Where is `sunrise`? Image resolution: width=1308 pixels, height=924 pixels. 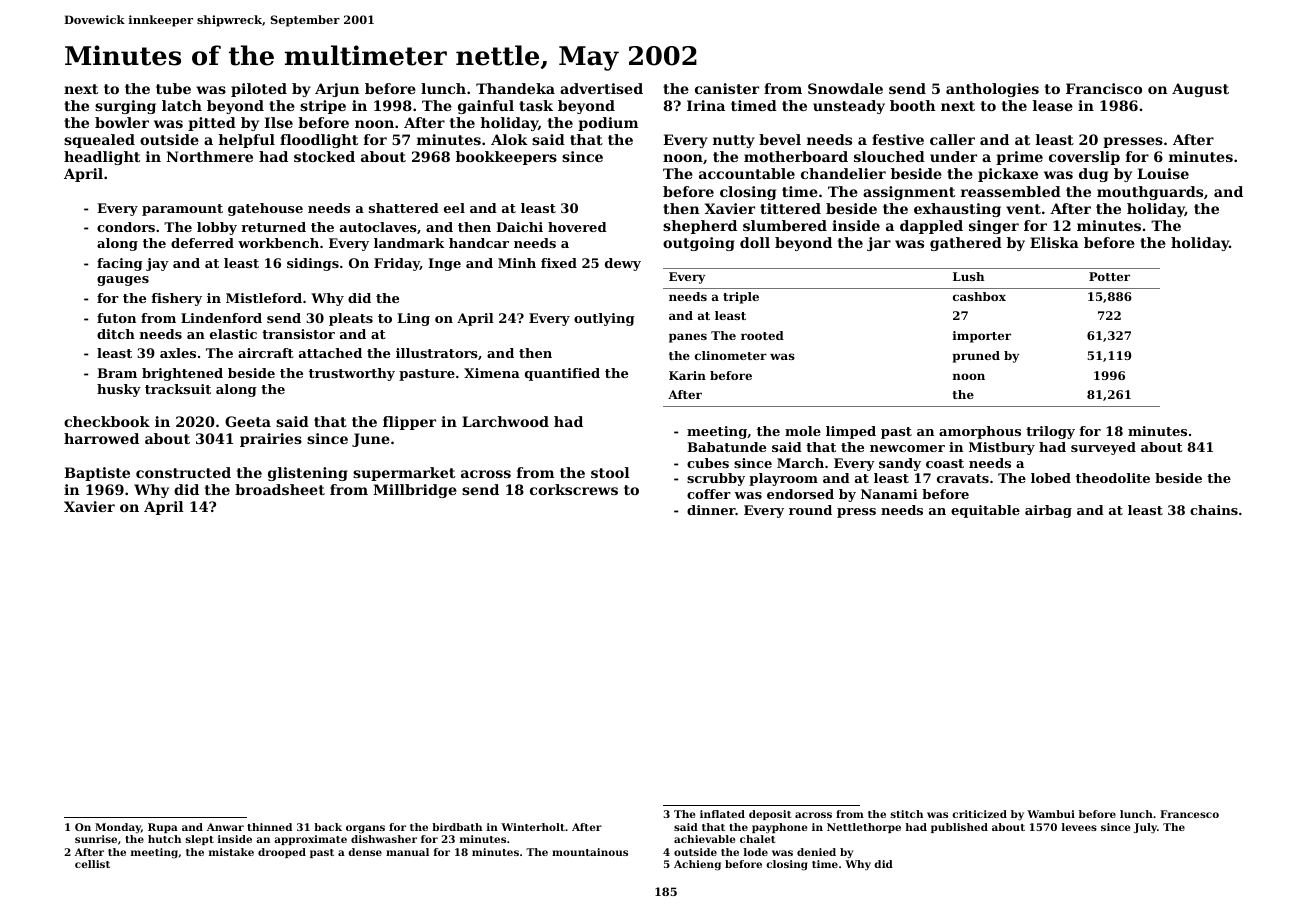
sunrise is located at coordinates (96, 839).
